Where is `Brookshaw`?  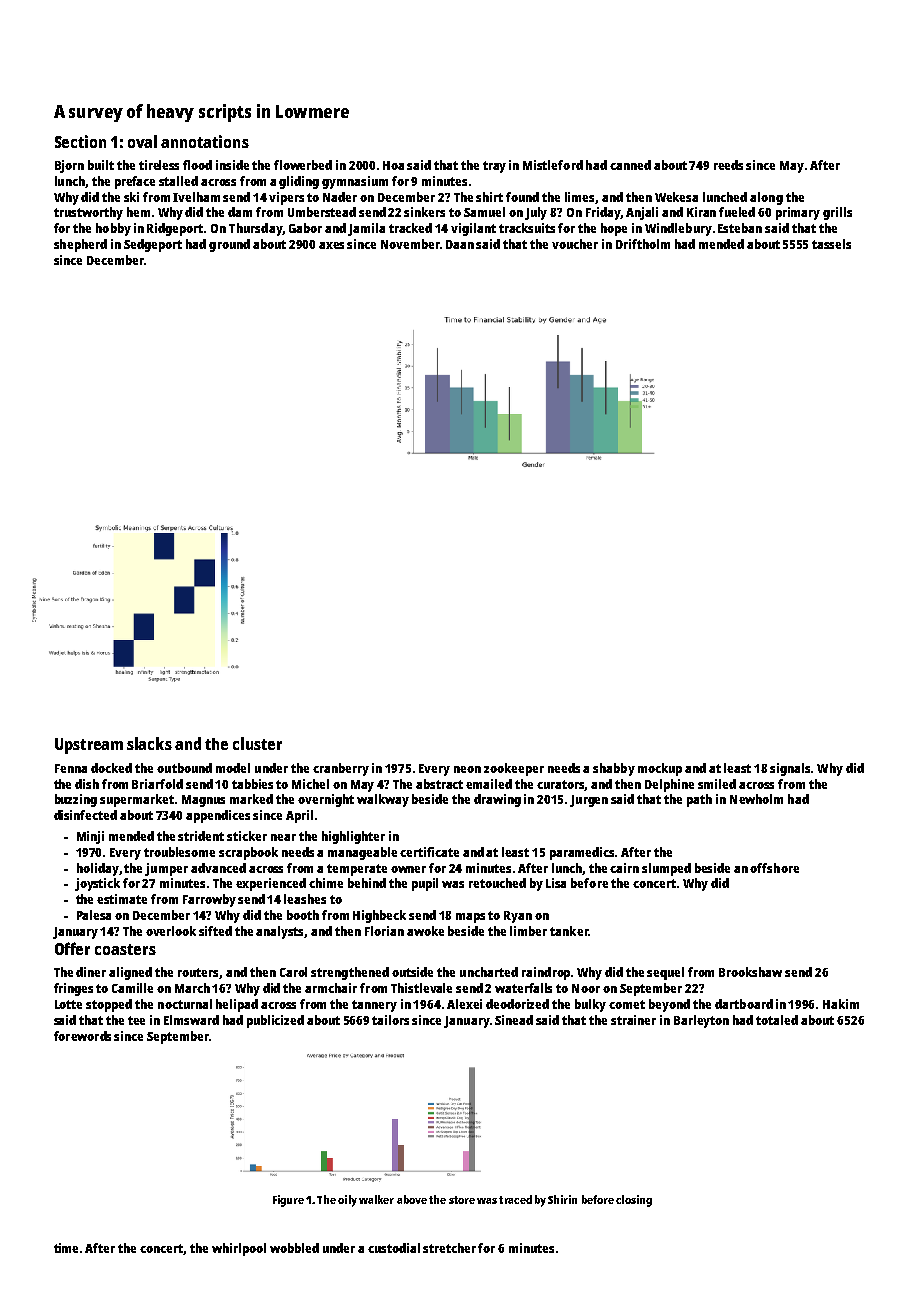
Brookshaw is located at coordinates (750, 972).
